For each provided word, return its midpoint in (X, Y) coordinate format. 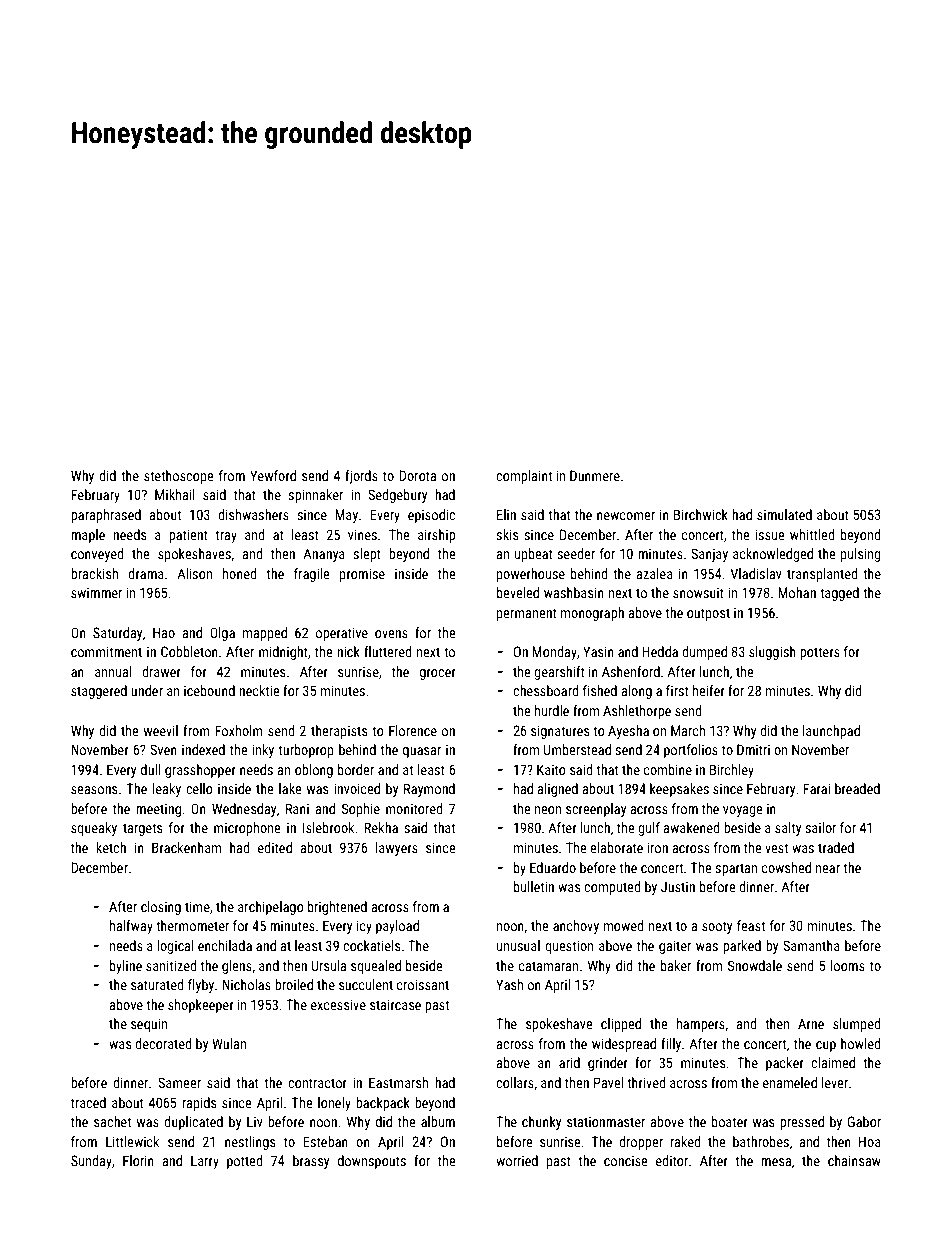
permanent (527, 614)
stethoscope (178, 477)
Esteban (325, 1141)
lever (835, 1082)
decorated (163, 1043)
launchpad (831, 732)
